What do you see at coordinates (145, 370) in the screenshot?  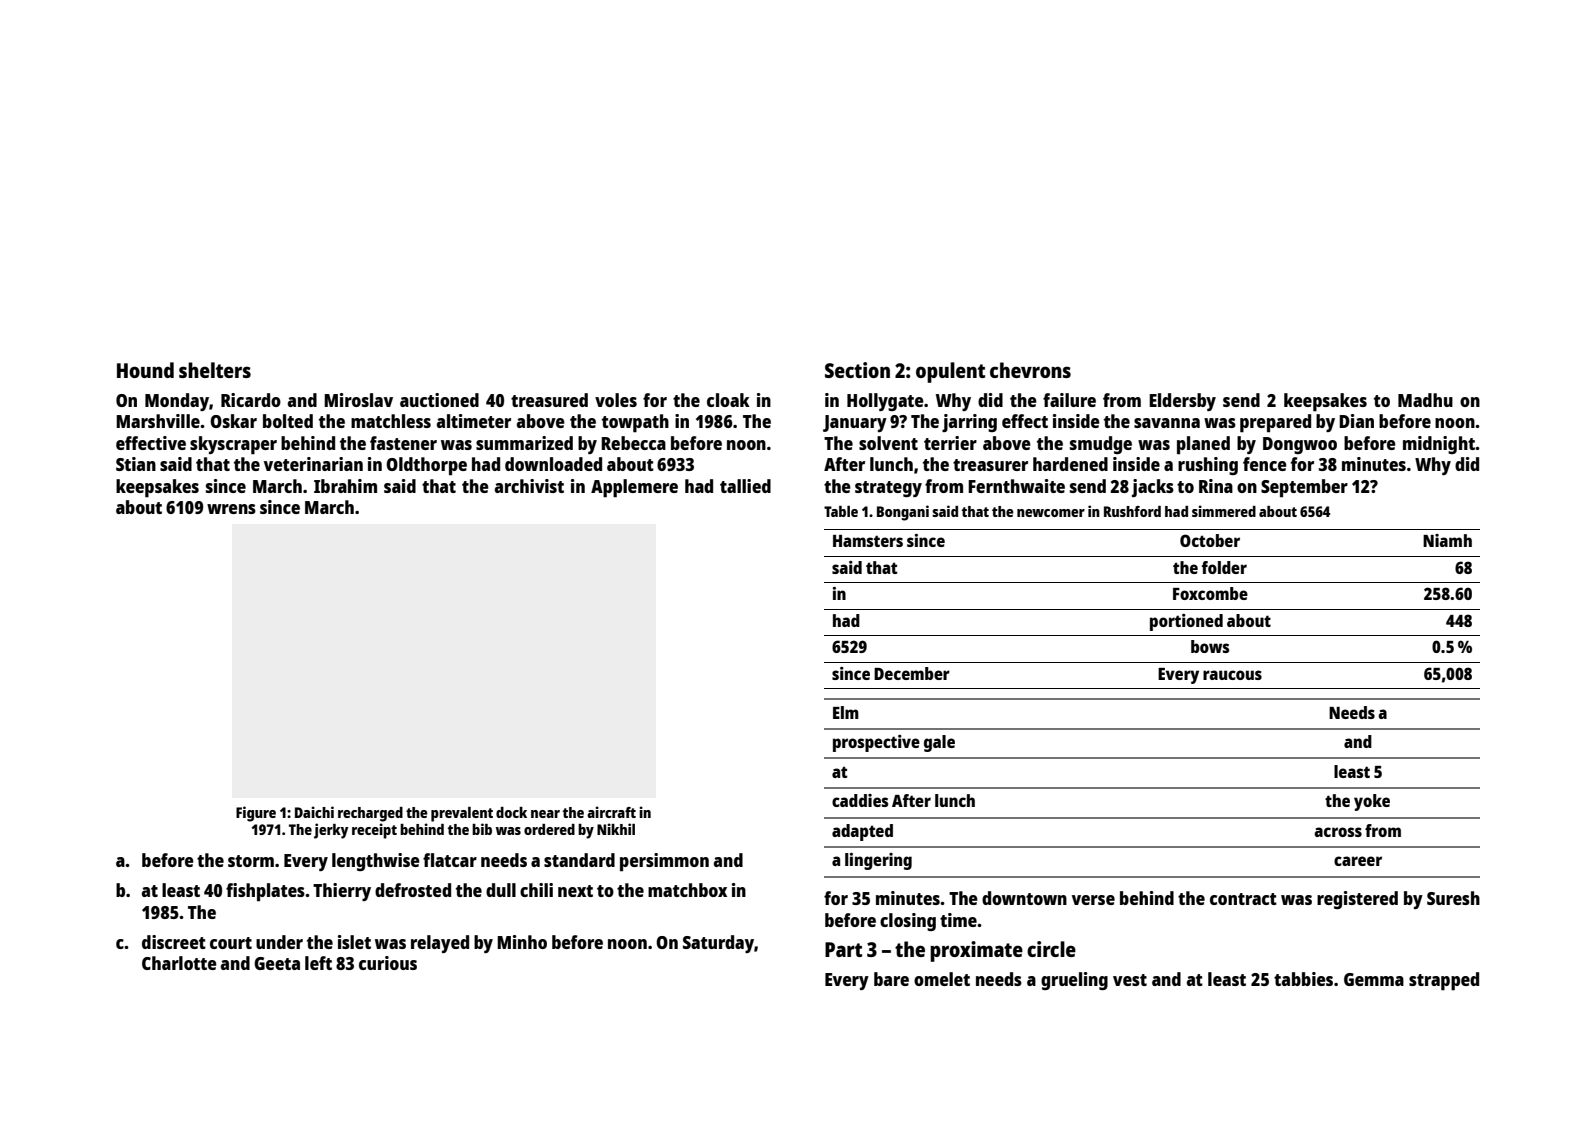 I see `Hound` at bounding box center [145, 370].
